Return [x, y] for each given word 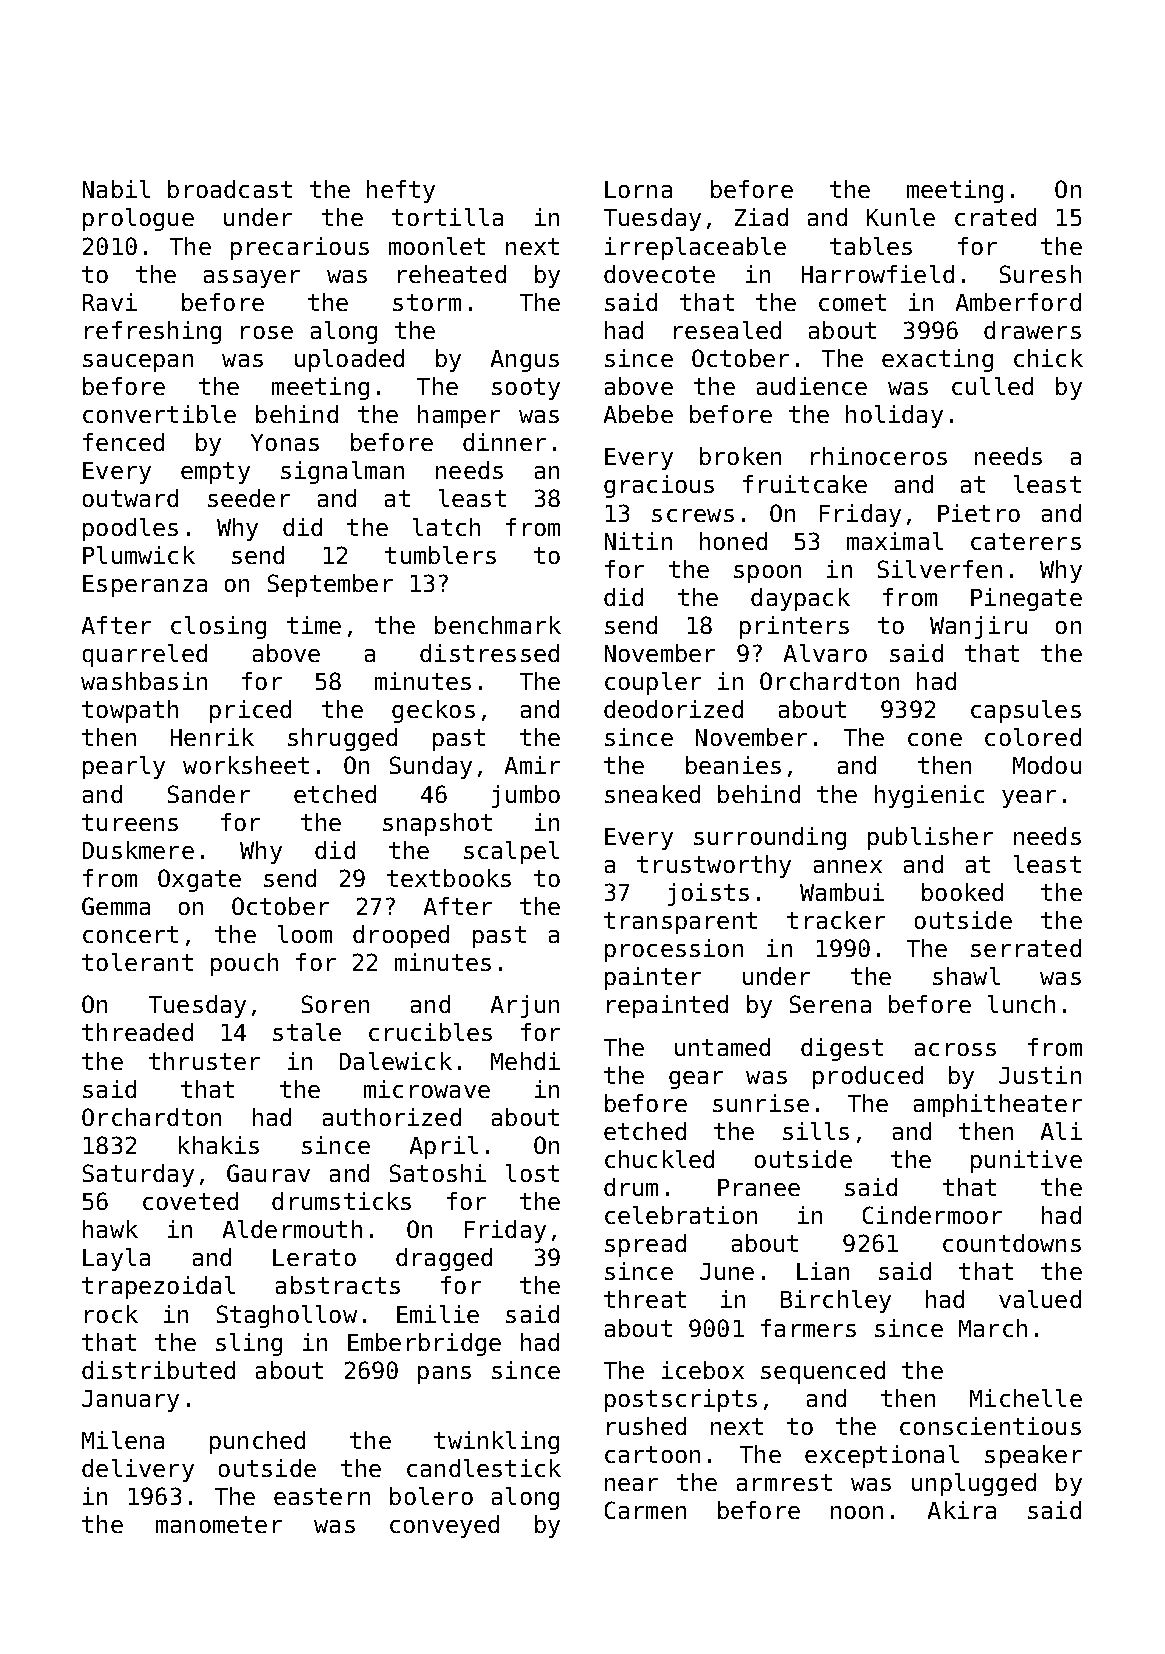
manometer [219, 1524]
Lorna [638, 189]
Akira [962, 1510]
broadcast [230, 189]
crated [995, 217]
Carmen [645, 1510]
